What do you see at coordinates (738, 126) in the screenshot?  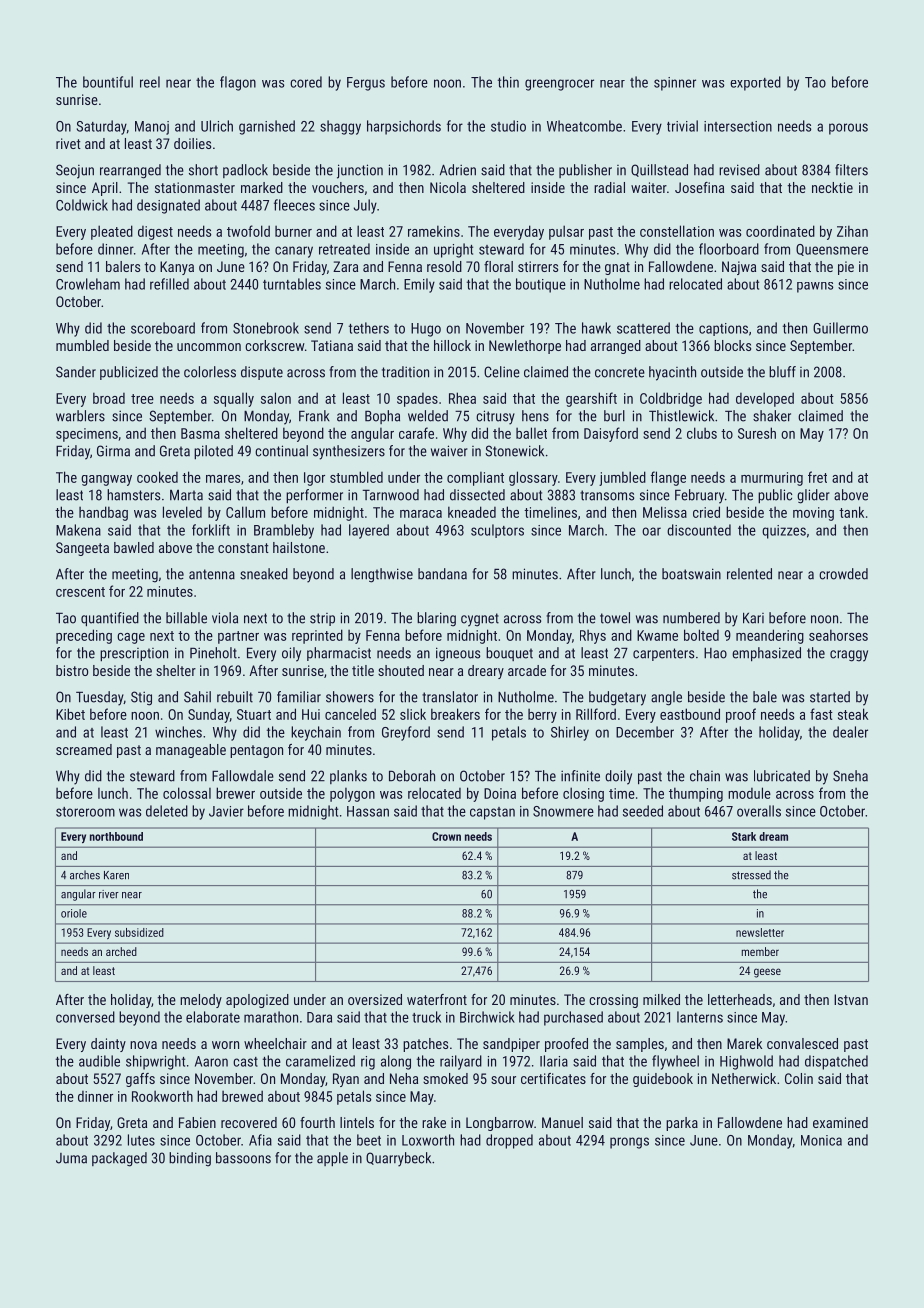 I see `intersection` at bounding box center [738, 126].
